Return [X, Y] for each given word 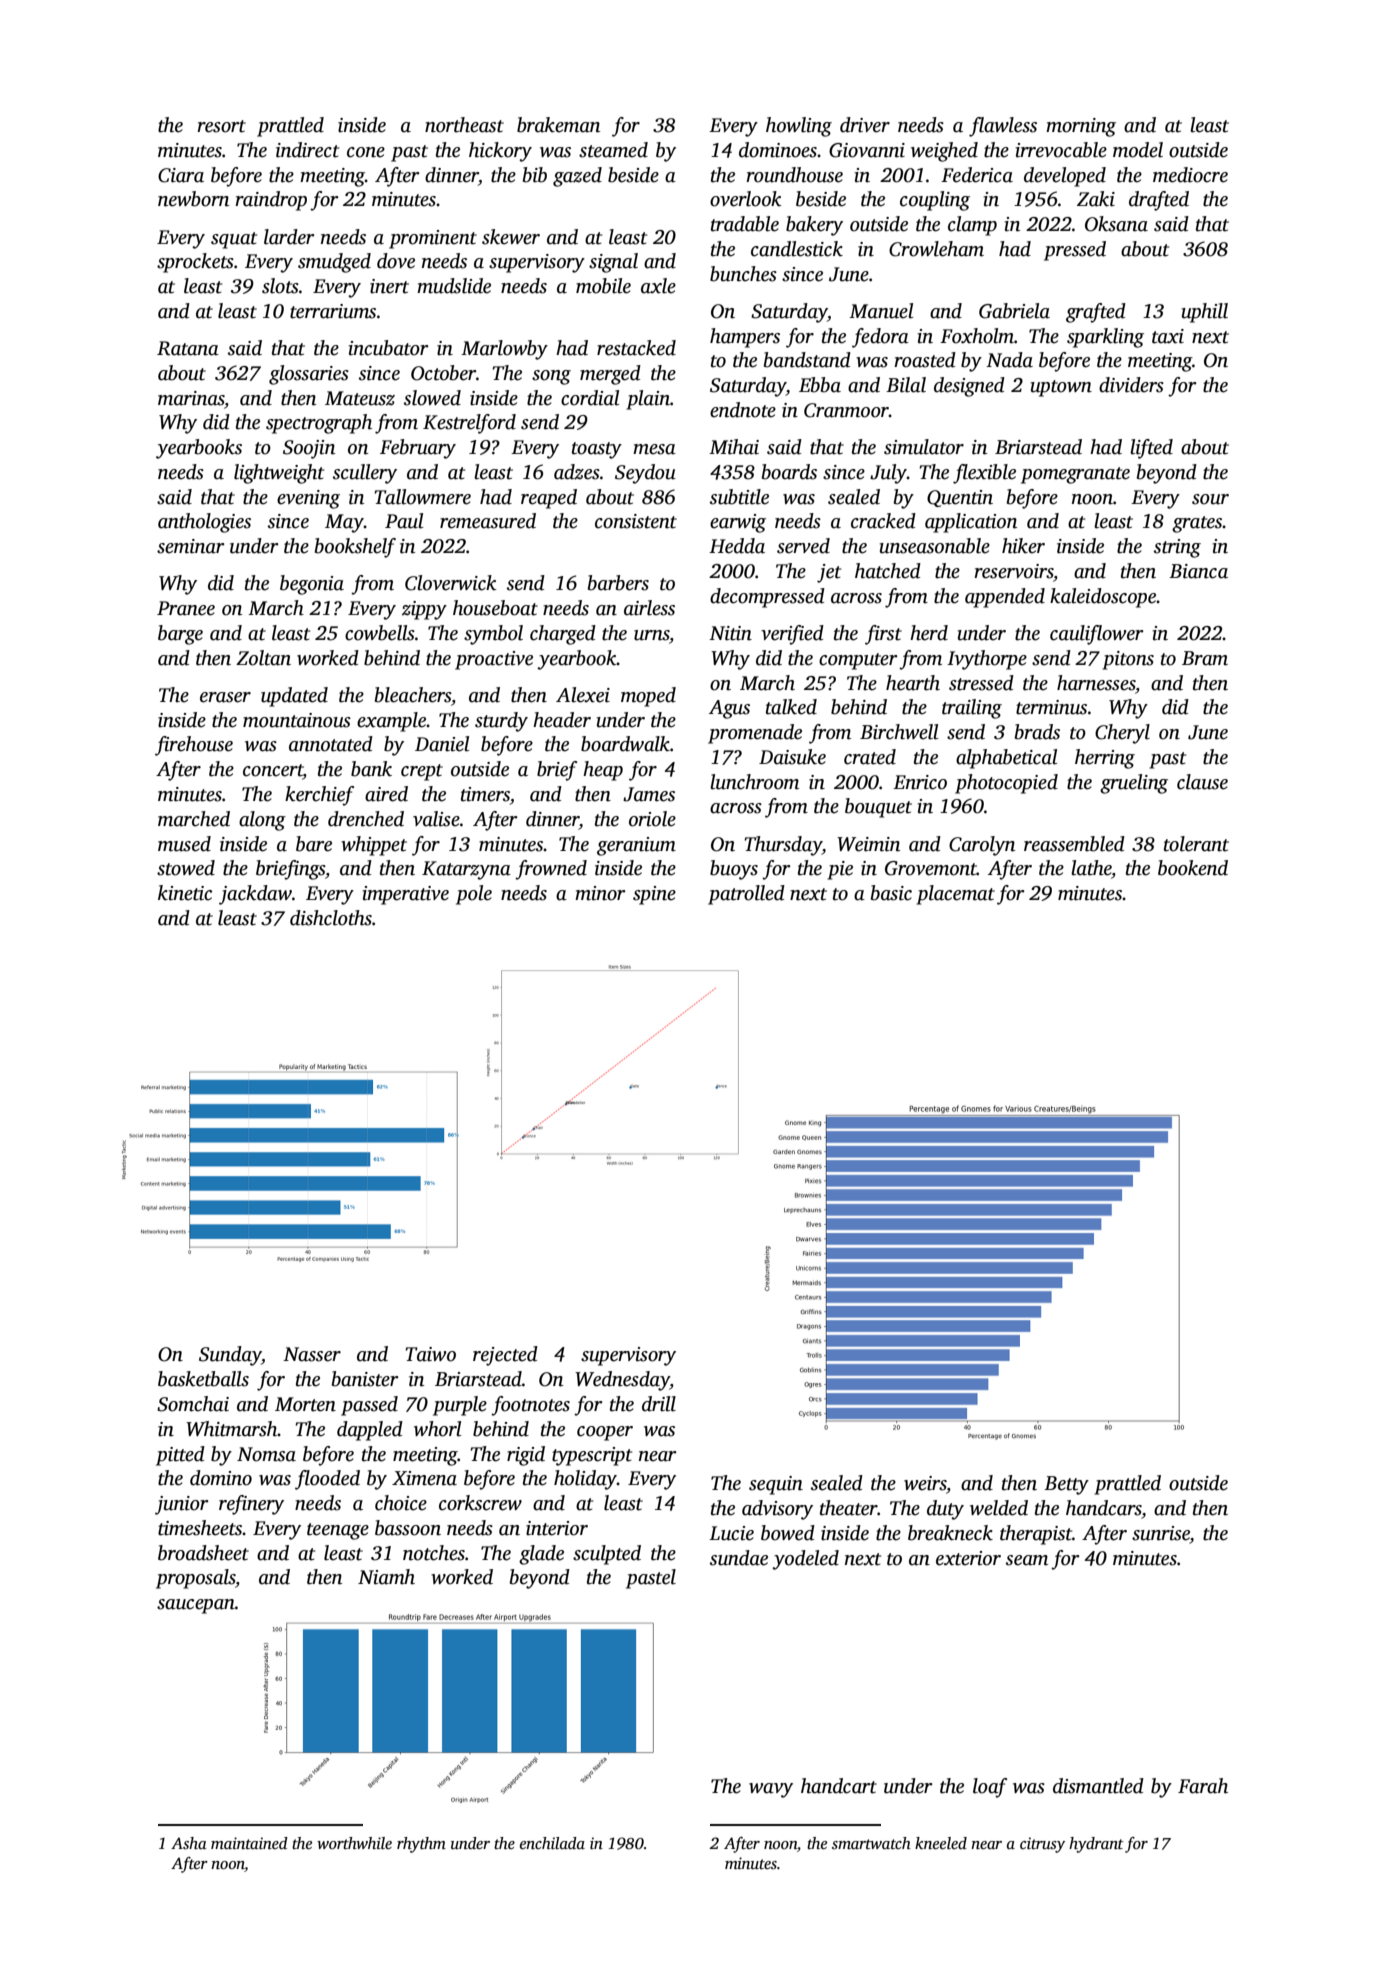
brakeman [558, 125]
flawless [1003, 127]
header [562, 720]
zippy [424, 610]
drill [659, 1404]
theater [849, 1508]
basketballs [203, 1379]
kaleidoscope [1103, 598]
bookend [1193, 868]
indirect [307, 150]
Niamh [386, 1577]
